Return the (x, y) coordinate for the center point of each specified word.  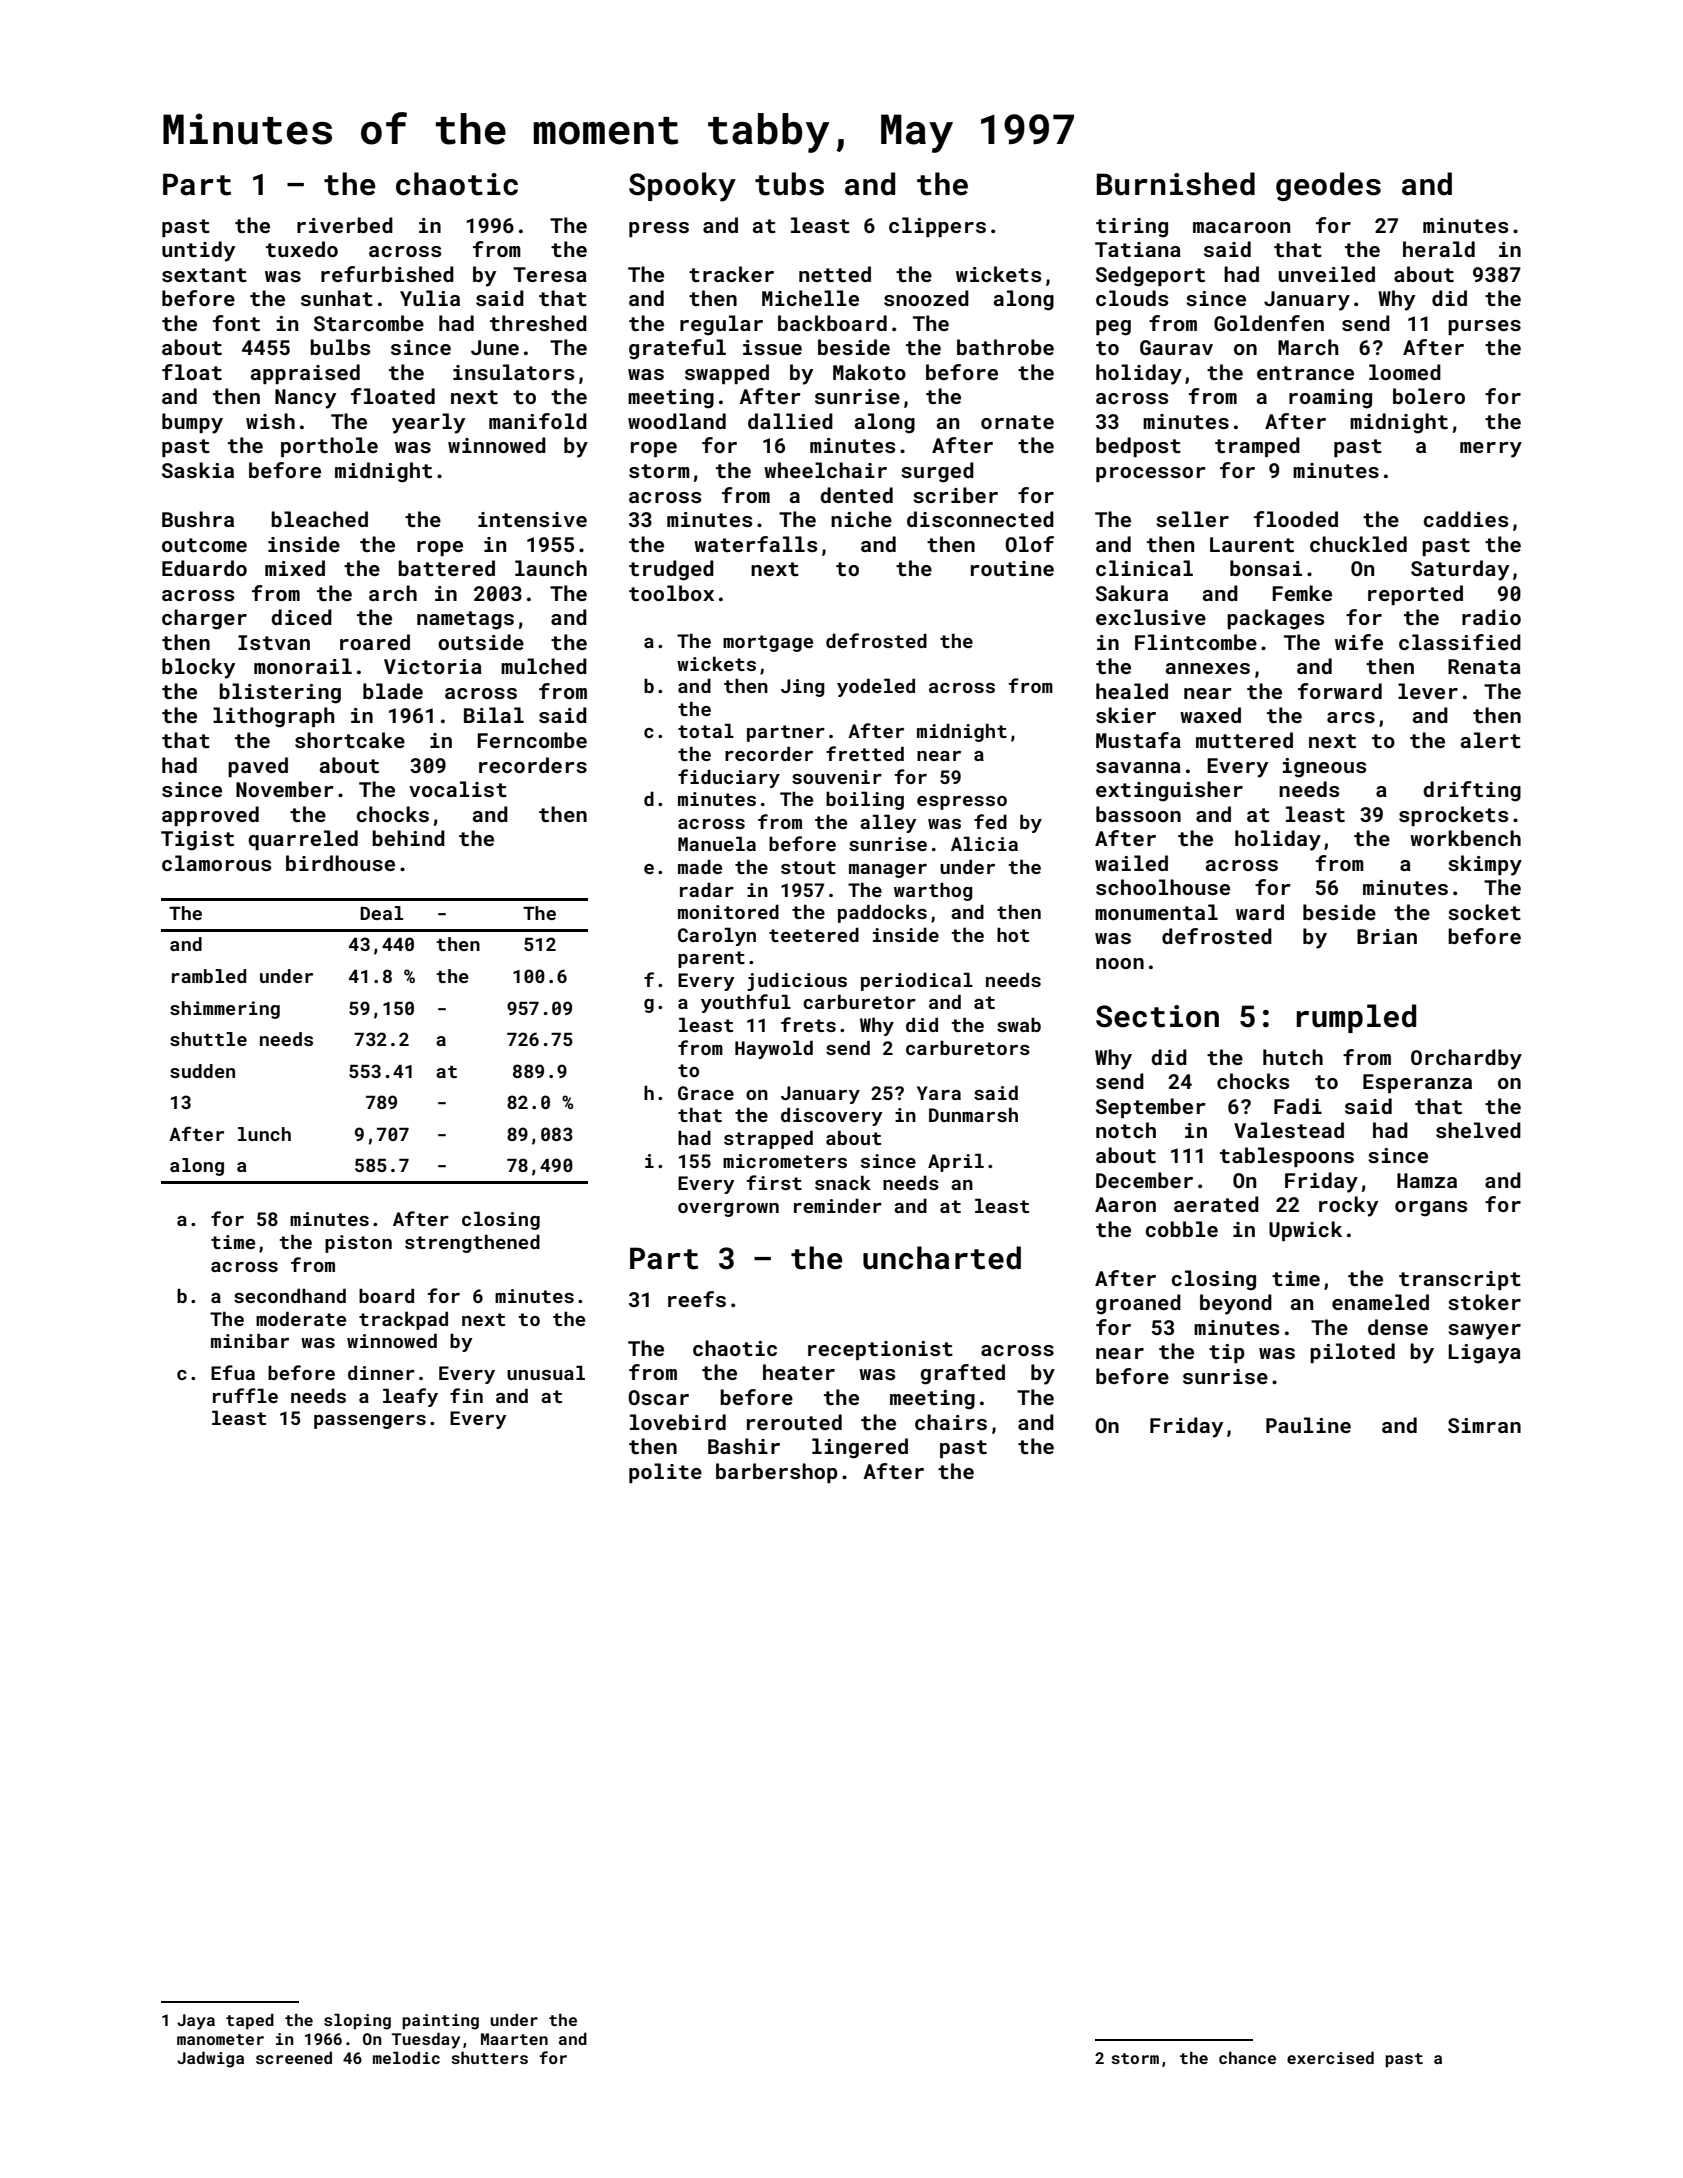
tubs (789, 184)
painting (440, 2022)
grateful (677, 349)
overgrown (728, 1210)
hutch (1293, 1057)
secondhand (290, 1295)
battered (446, 568)
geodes (1328, 186)
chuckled (1358, 544)
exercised (1330, 2057)
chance (1247, 2057)
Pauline (1308, 1425)
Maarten (514, 2039)
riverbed (345, 225)
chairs (951, 1422)
